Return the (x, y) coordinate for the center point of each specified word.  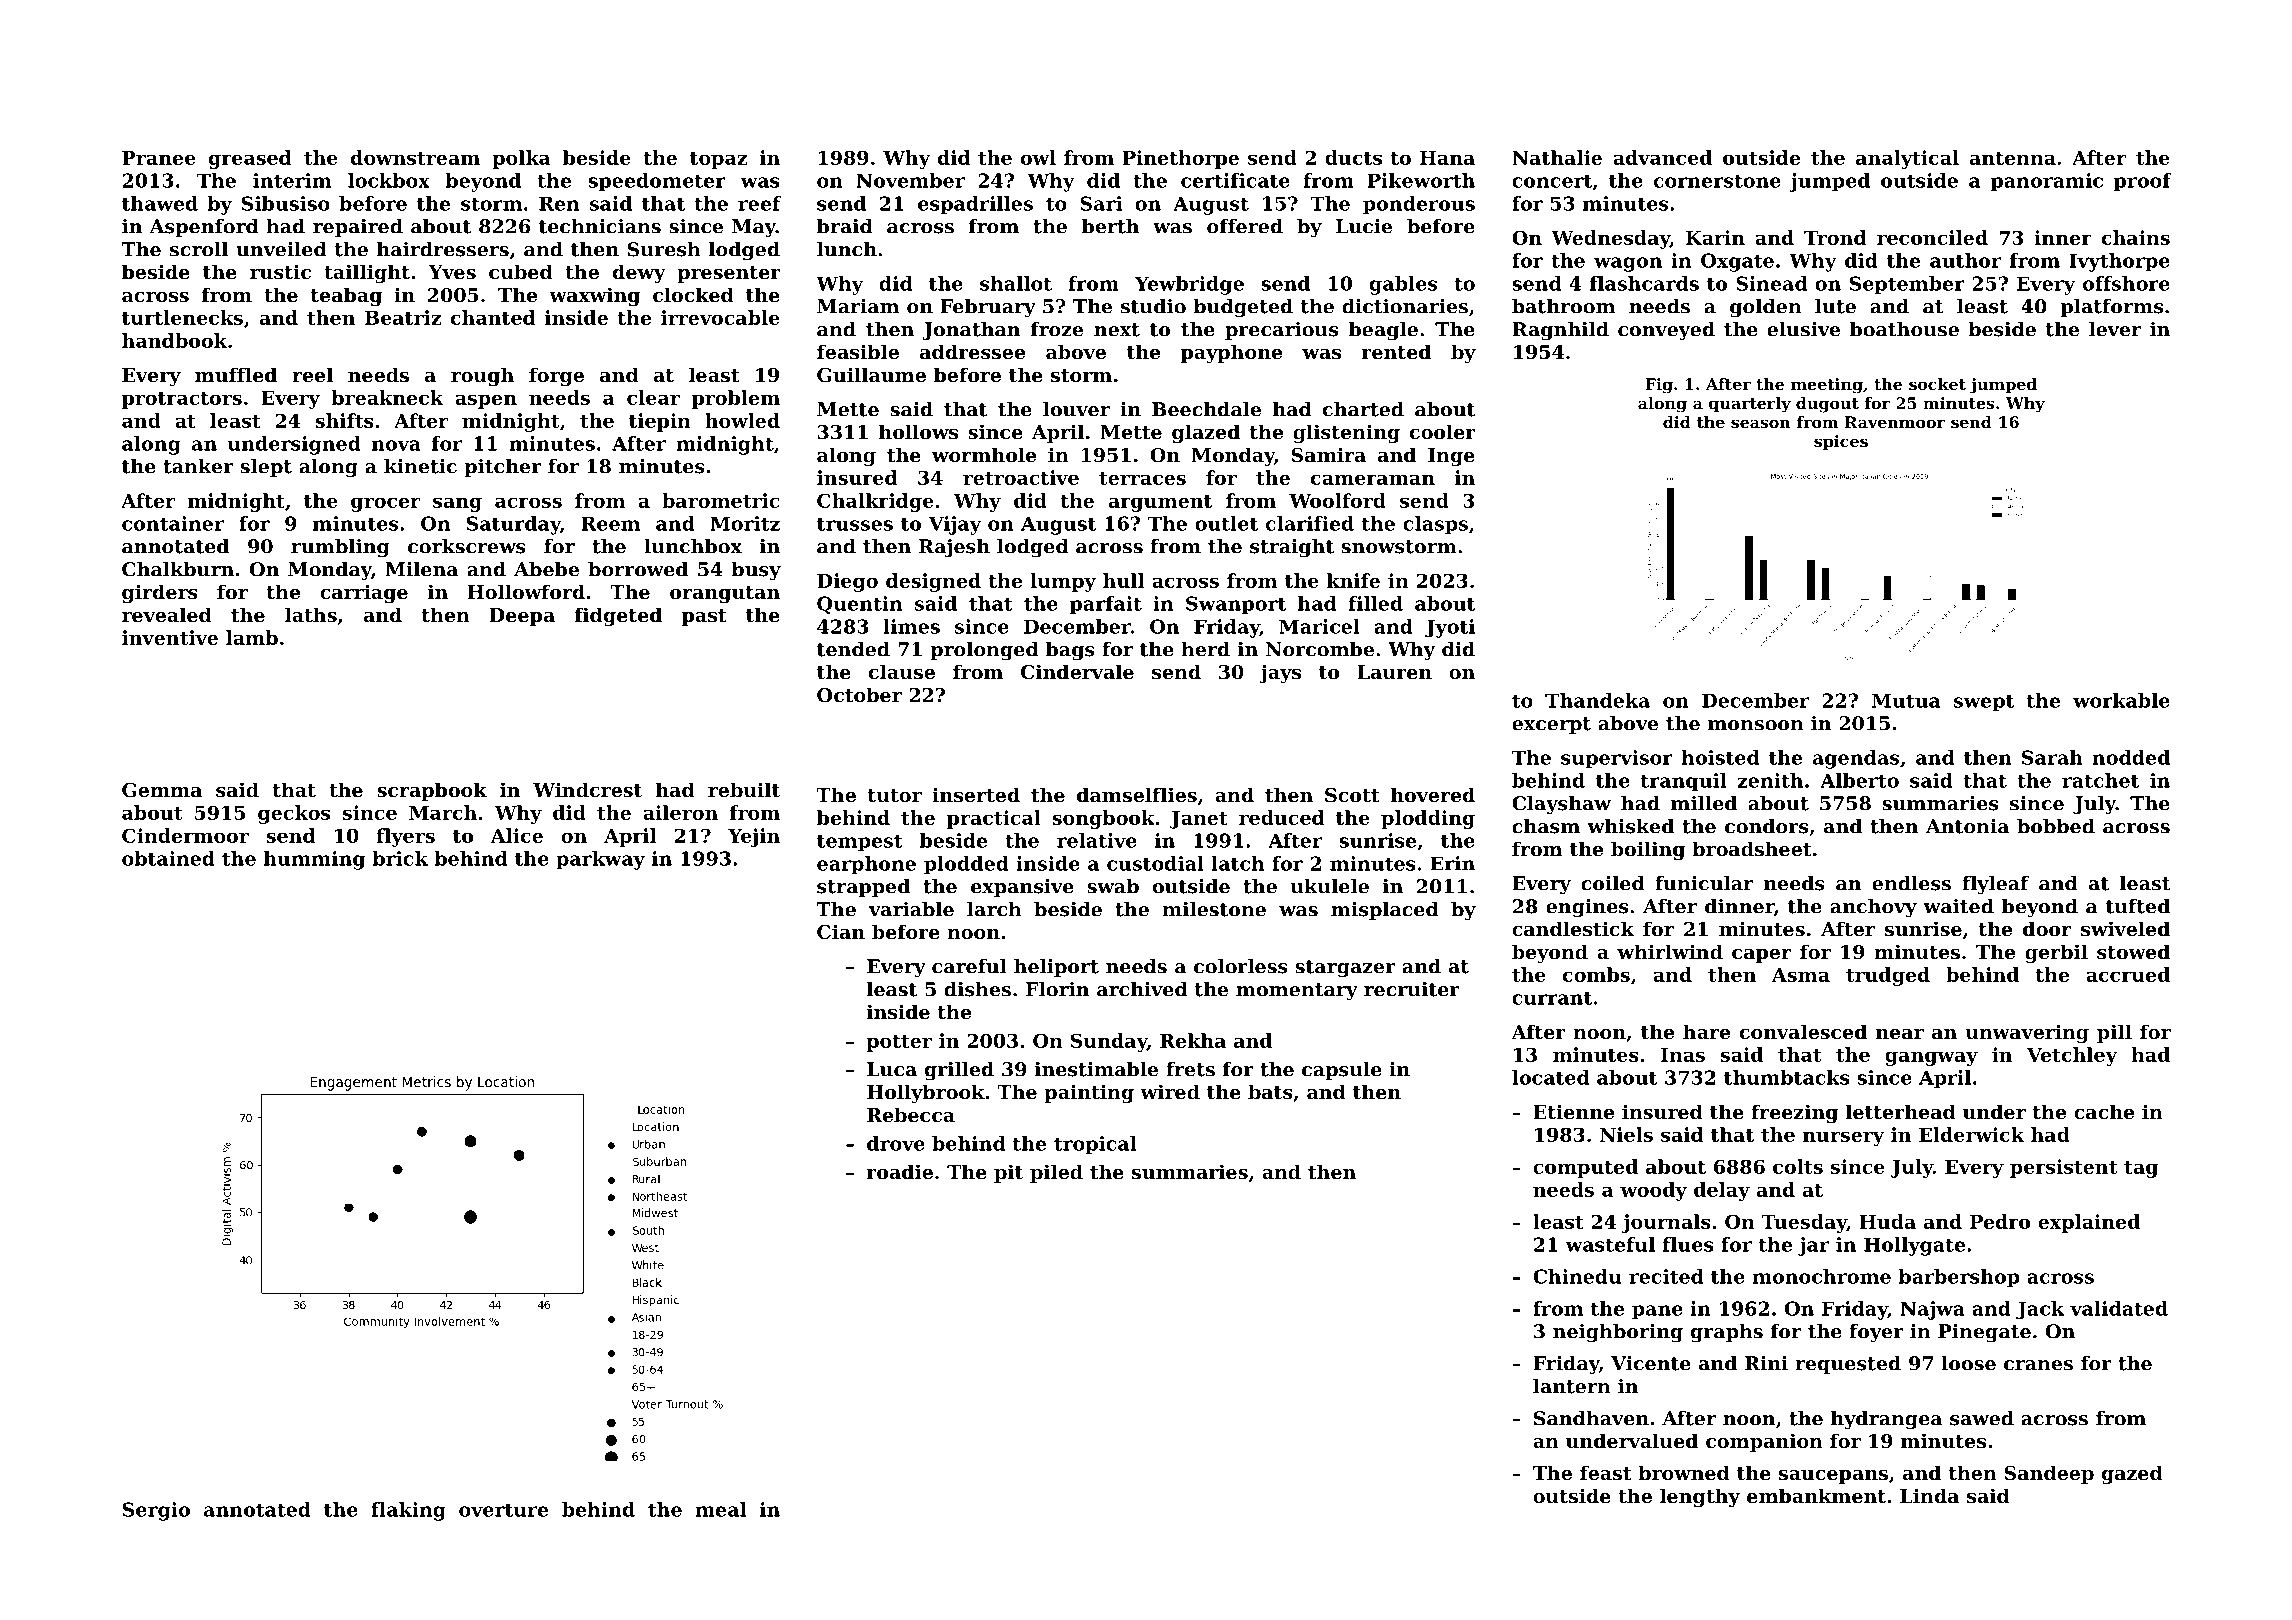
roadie (900, 1171)
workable (2121, 700)
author (1965, 260)
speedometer (657, 182)
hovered (1433, 794)
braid (845, 226)
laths (311, 615)
